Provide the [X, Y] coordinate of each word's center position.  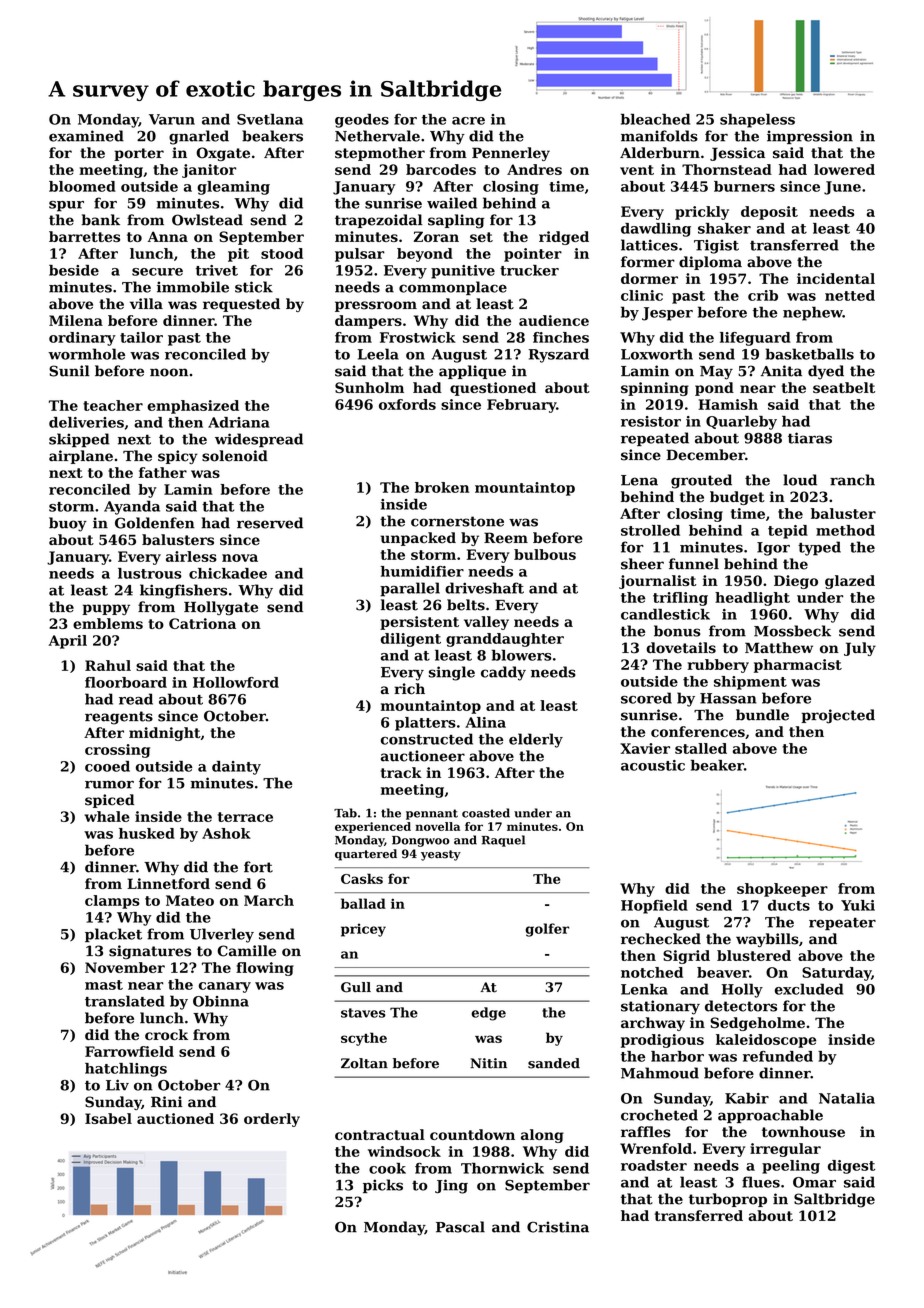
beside [74, 270]
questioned [493, 389]
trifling [680, 599]
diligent [411, 640]
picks [383, 1186]
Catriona [202, 623]
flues [761, 1182]
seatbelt [844, 387]
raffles [646, 1132]
